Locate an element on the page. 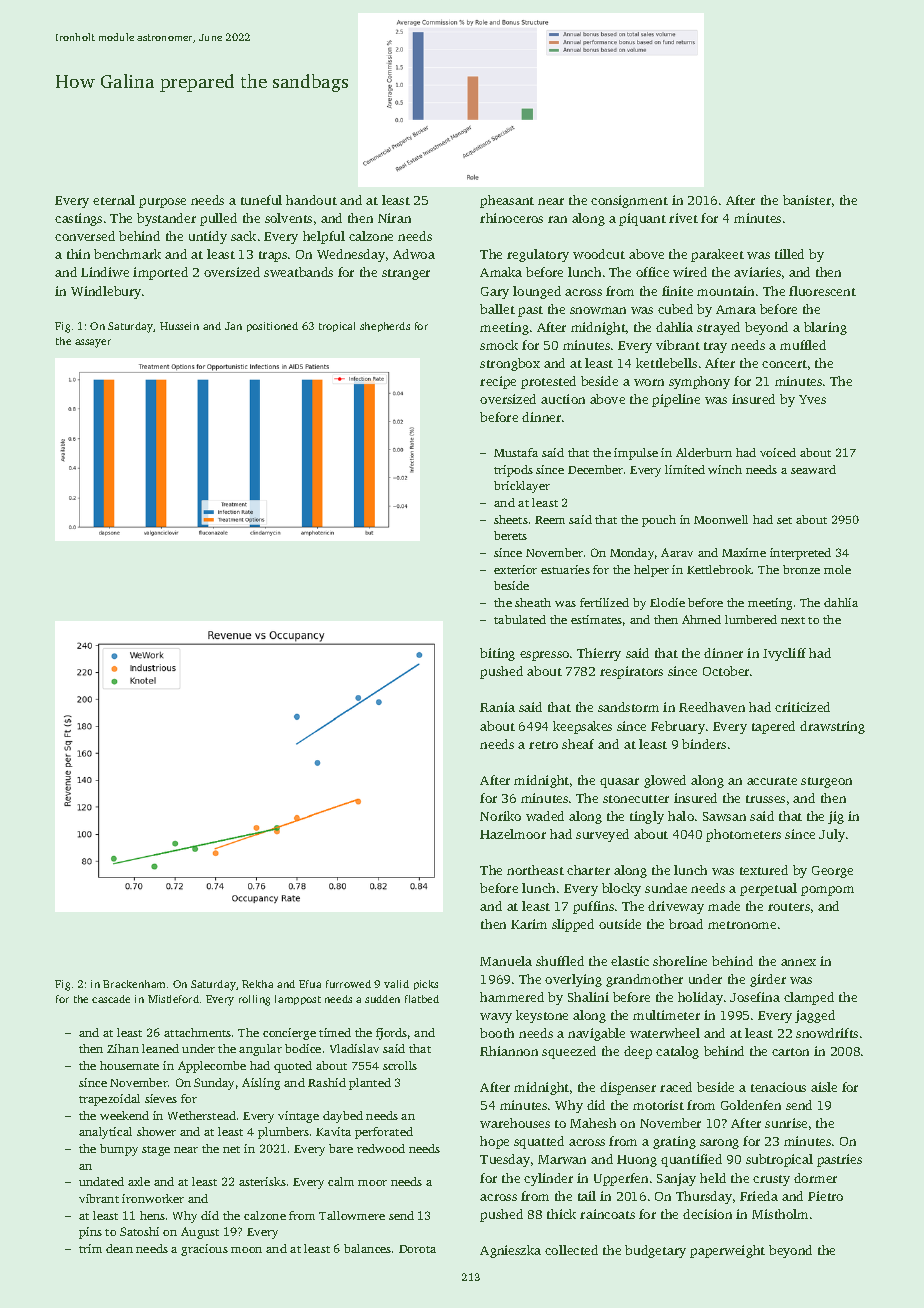 The image size is (924, 1308). Tallowmere is located at coordinates (352, 1215).
